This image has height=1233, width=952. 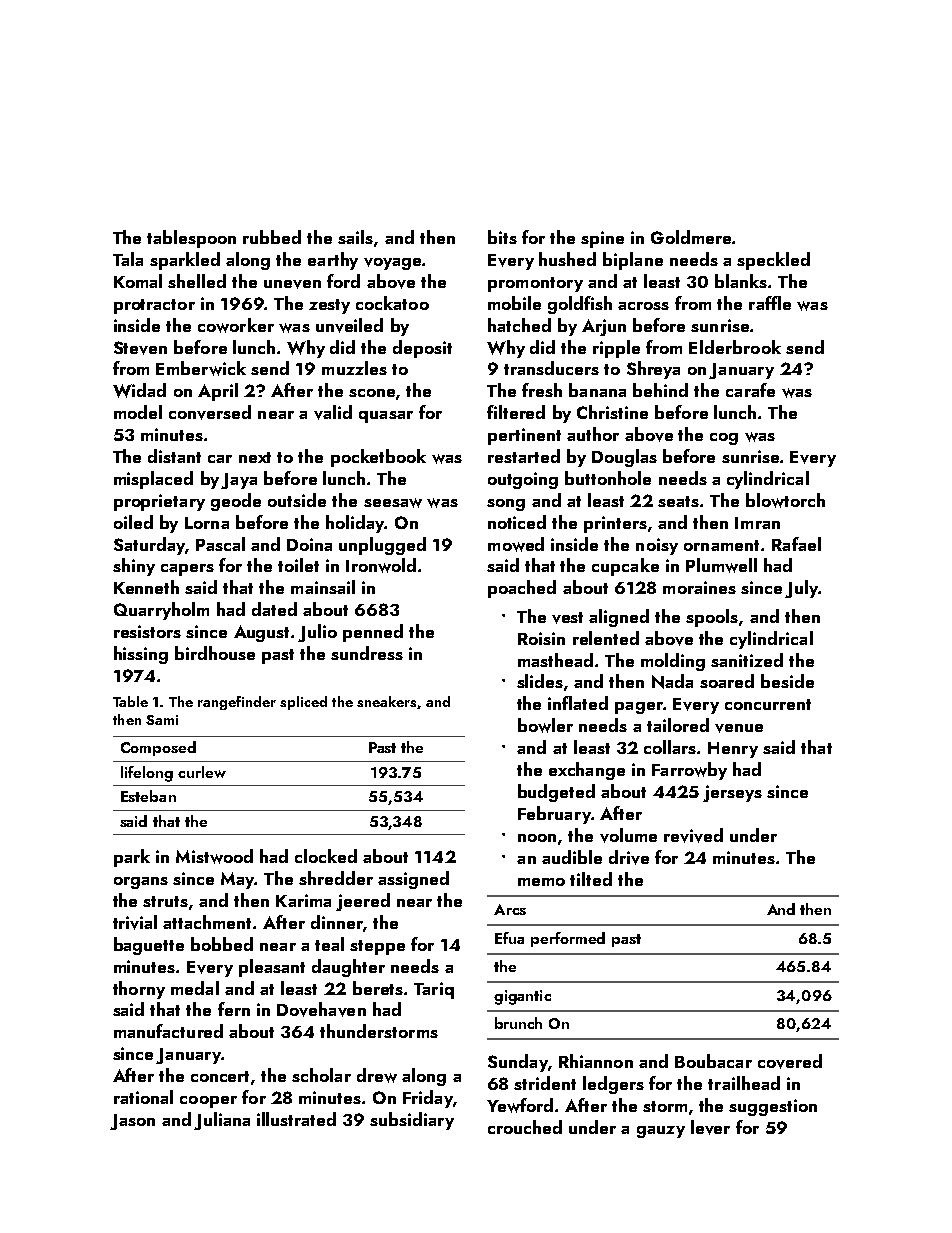 What do you see at coordinates (502, 237) in the image?
I see `bits` at bounding box center [502, 237].
